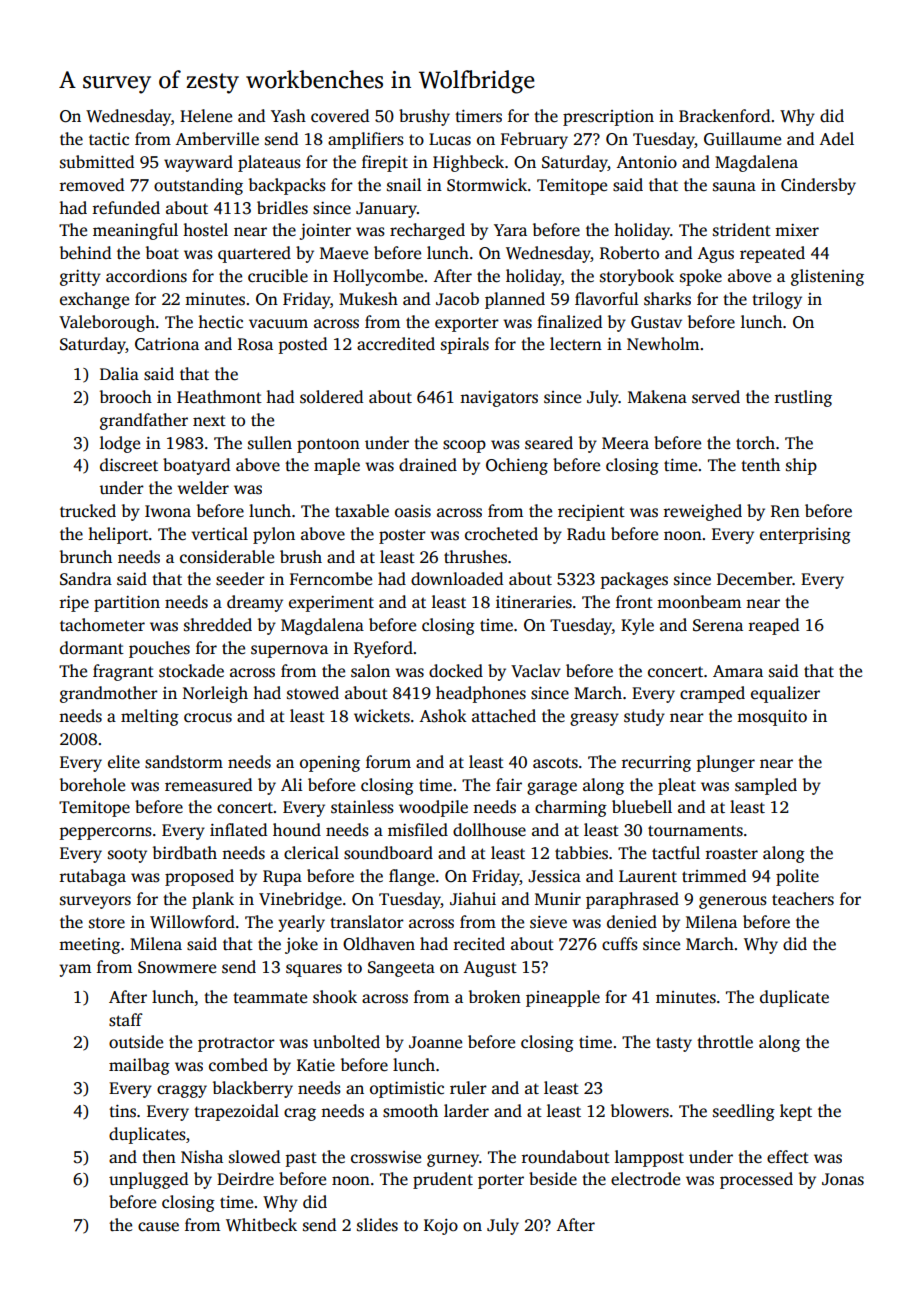 The width and height of the screenshot is (924, 1314). I want to click on grandfather, so click(144, 421).
